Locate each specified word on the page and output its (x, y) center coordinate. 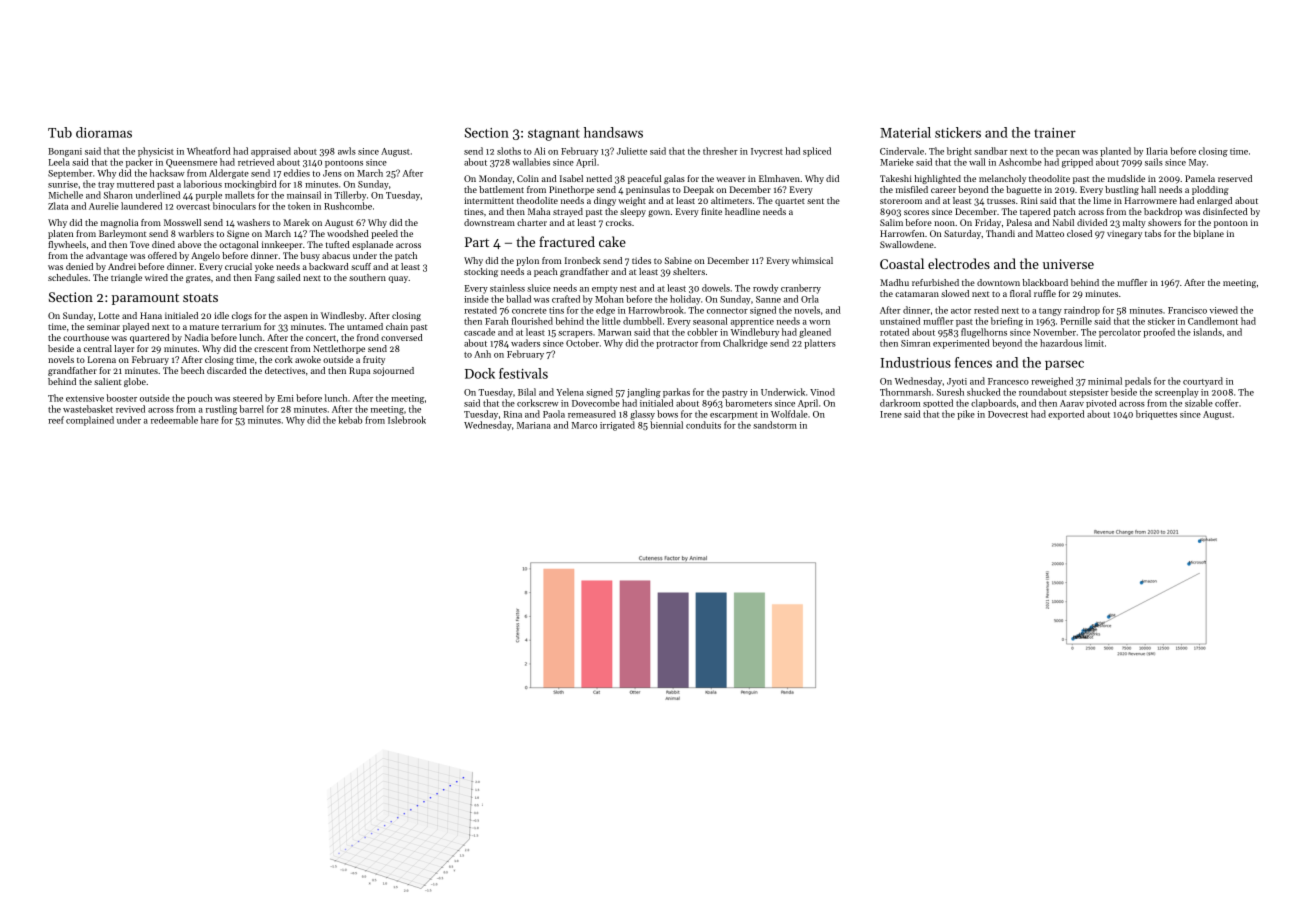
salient (107, 381)
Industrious (915, 362)
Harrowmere (1151, 200)
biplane (1208, 234)
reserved (1235, 178)
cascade (479, 332)
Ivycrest (767, 152)
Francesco (1008, 381)
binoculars (234, 206)
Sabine (678, 260)
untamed (365, 326)
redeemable (174, 420)
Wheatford (209, 151)
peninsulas (648, 190)
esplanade (372, 245)
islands (1207, 332)
